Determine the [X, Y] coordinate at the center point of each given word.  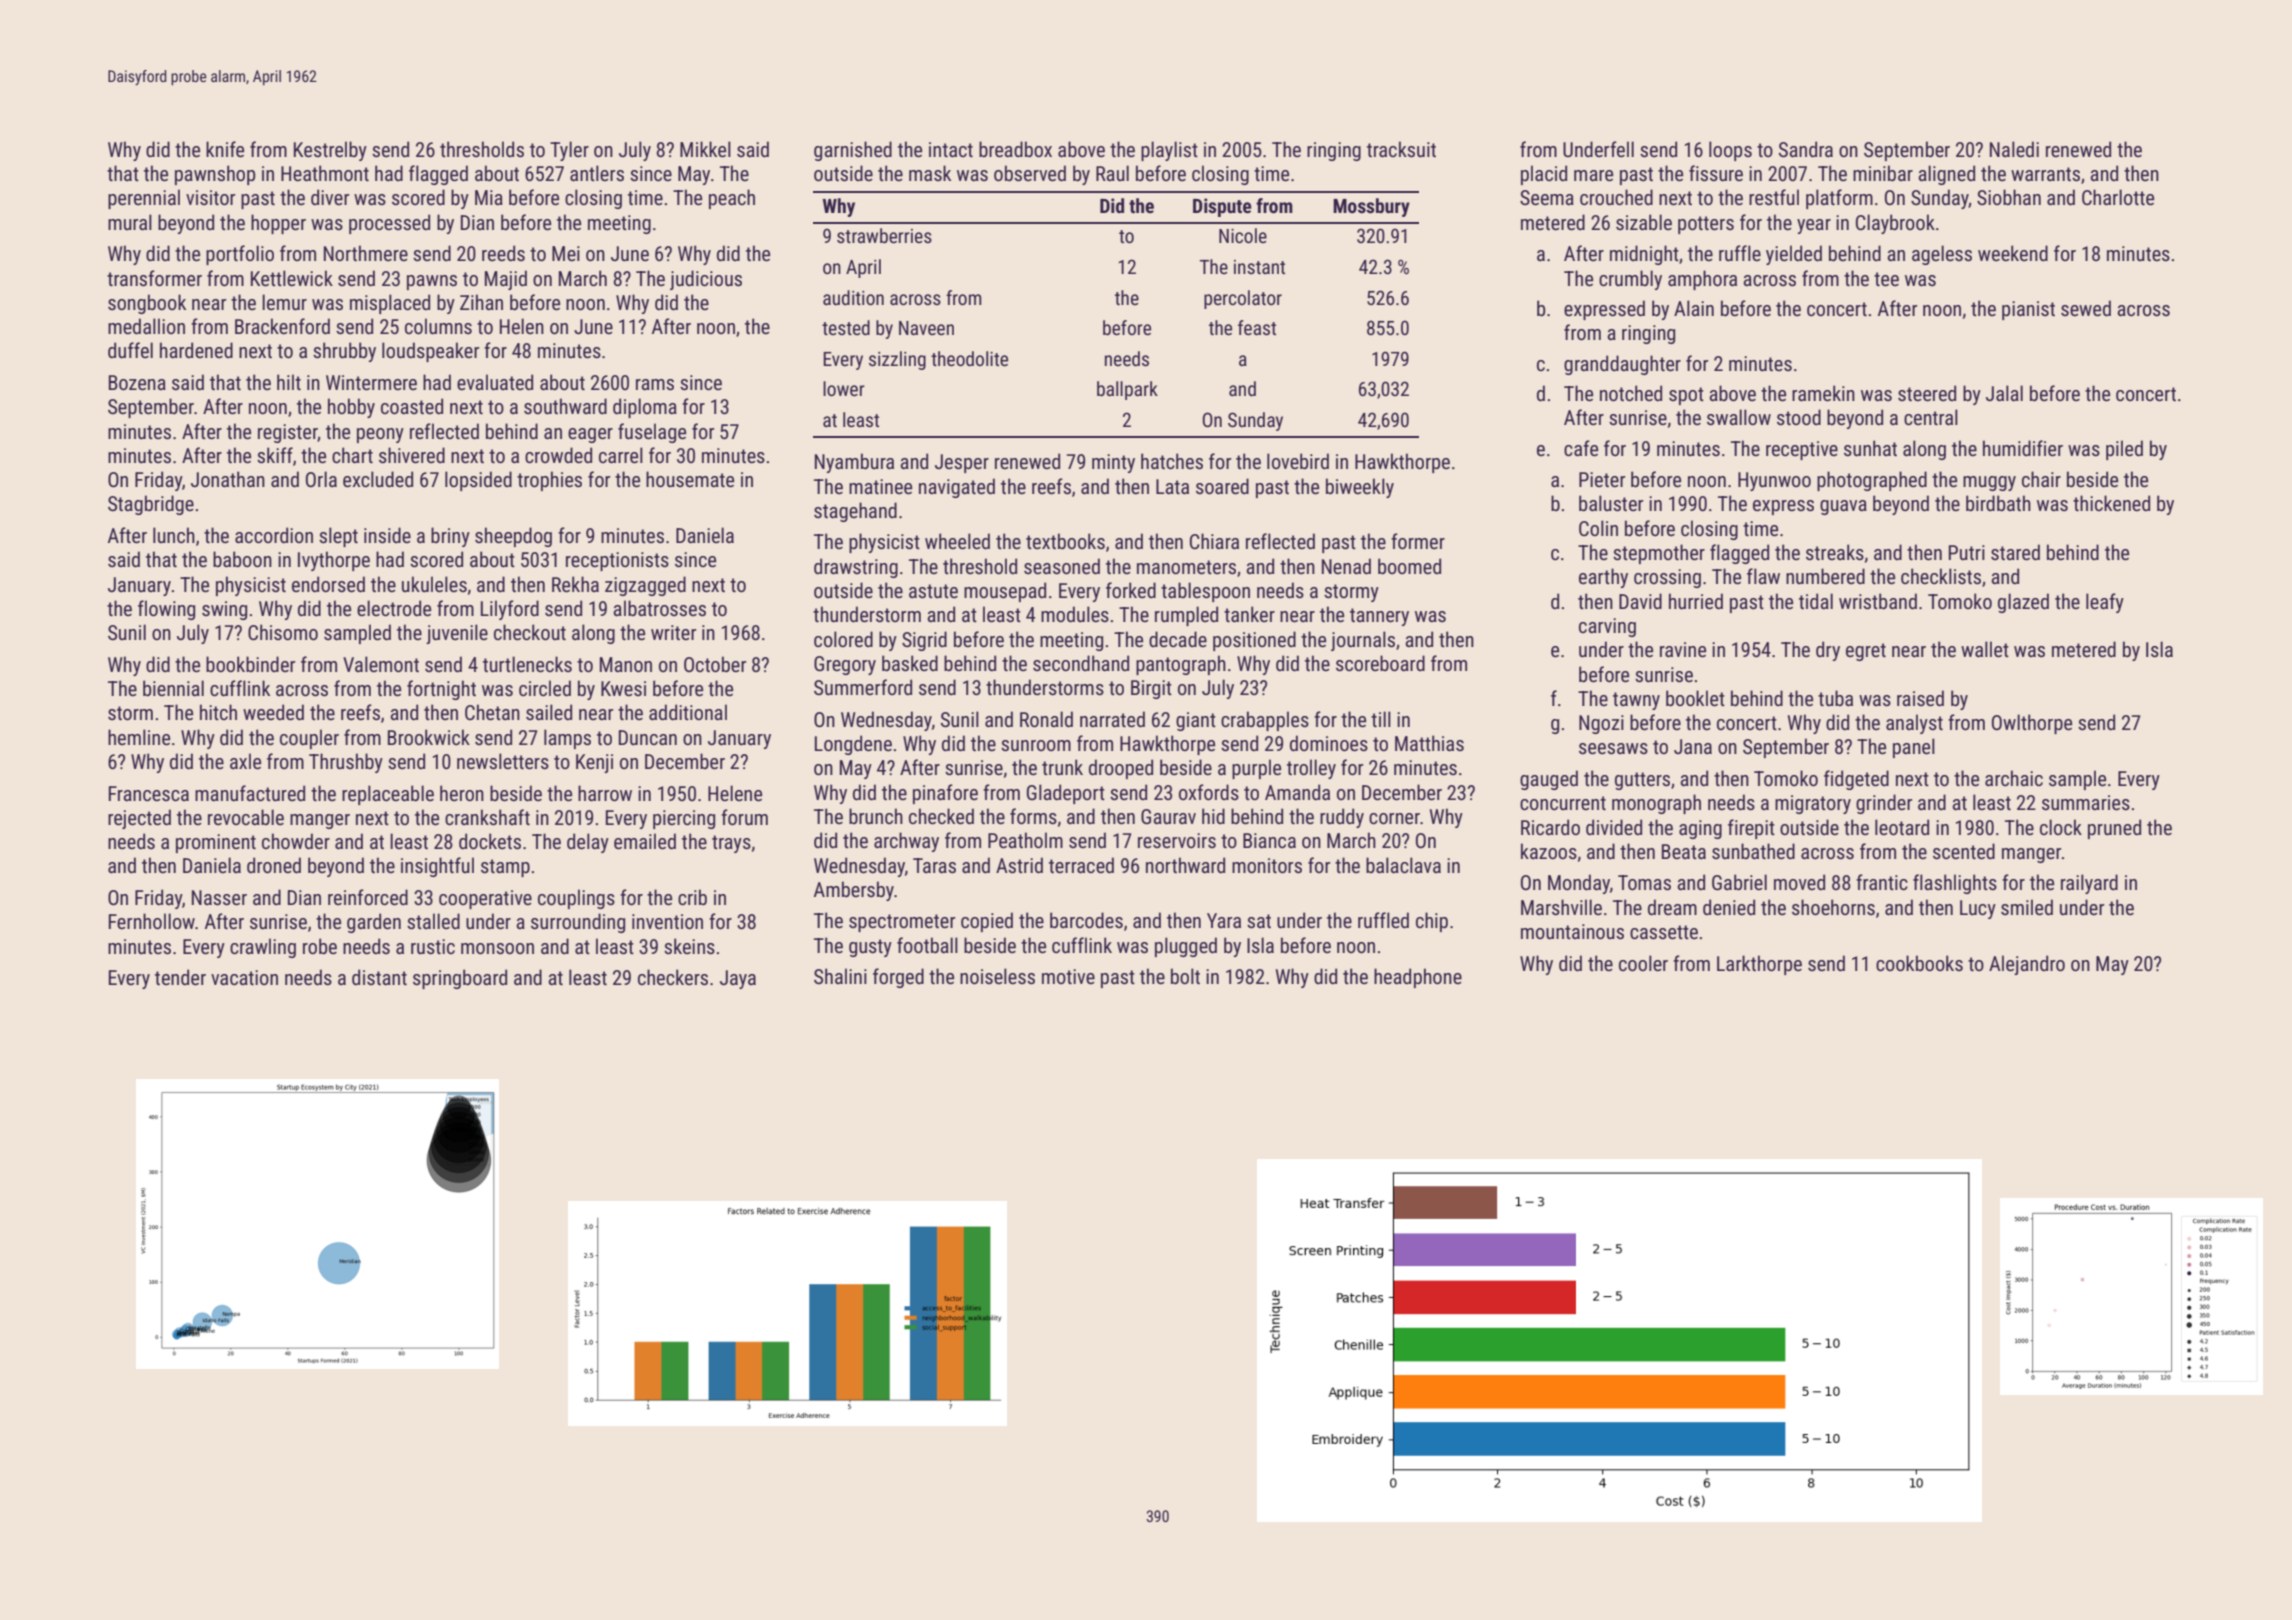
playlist [1169, 151]
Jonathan [228, 479]
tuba [1835, 698]
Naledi [2014, 149]
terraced [1081, 865]
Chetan [492, 712]
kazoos [1549, 851]
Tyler [569, 151]
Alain [1694, 308]
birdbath [1998, 503]
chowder [296, 841]
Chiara [1214, 541]
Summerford [863, 687]
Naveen [926, 328]
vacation [244, 977]
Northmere [366, 253]
